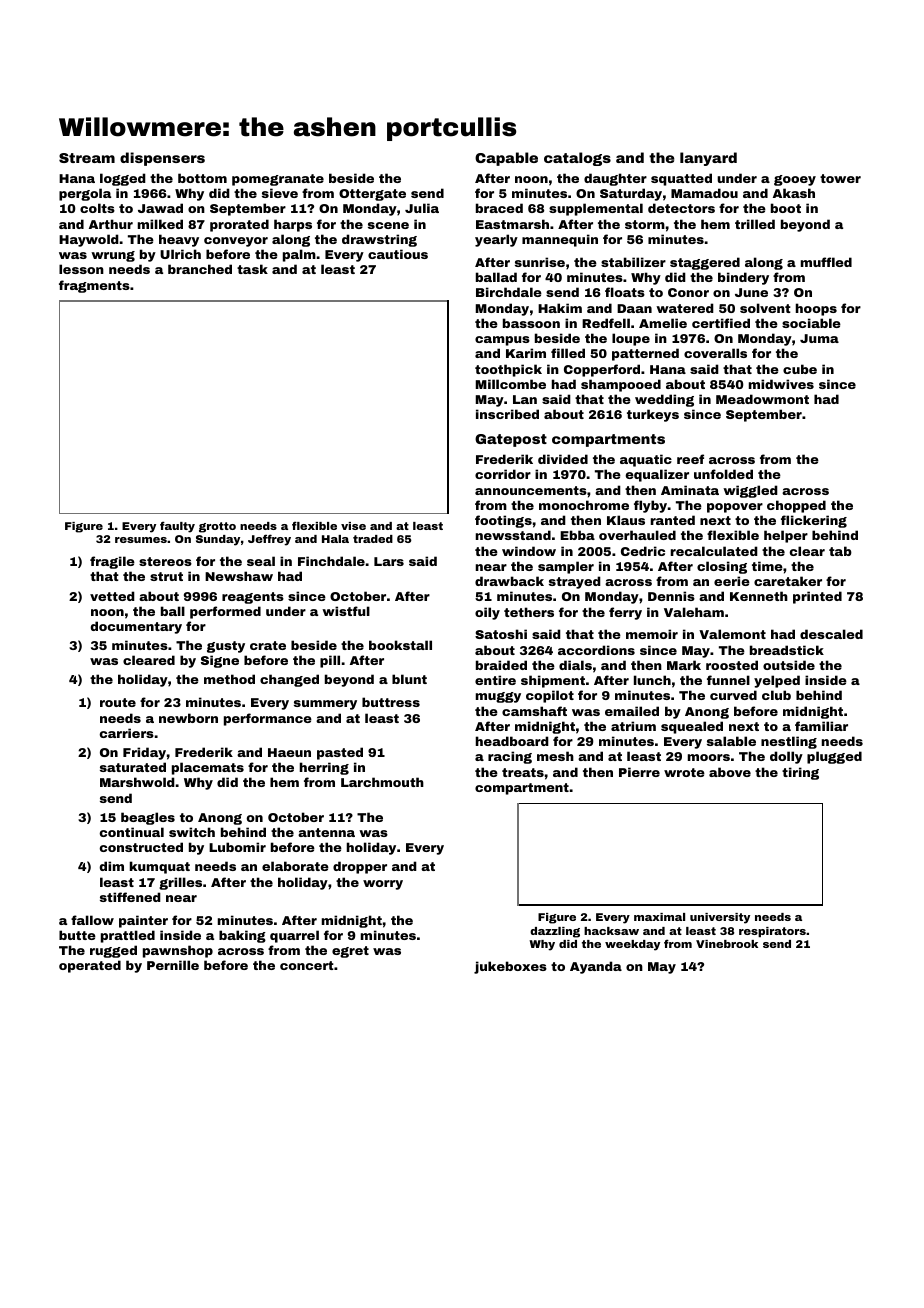 This screenshot has height=1308, width=924. I want to click on saturated, so click(133, 767).
